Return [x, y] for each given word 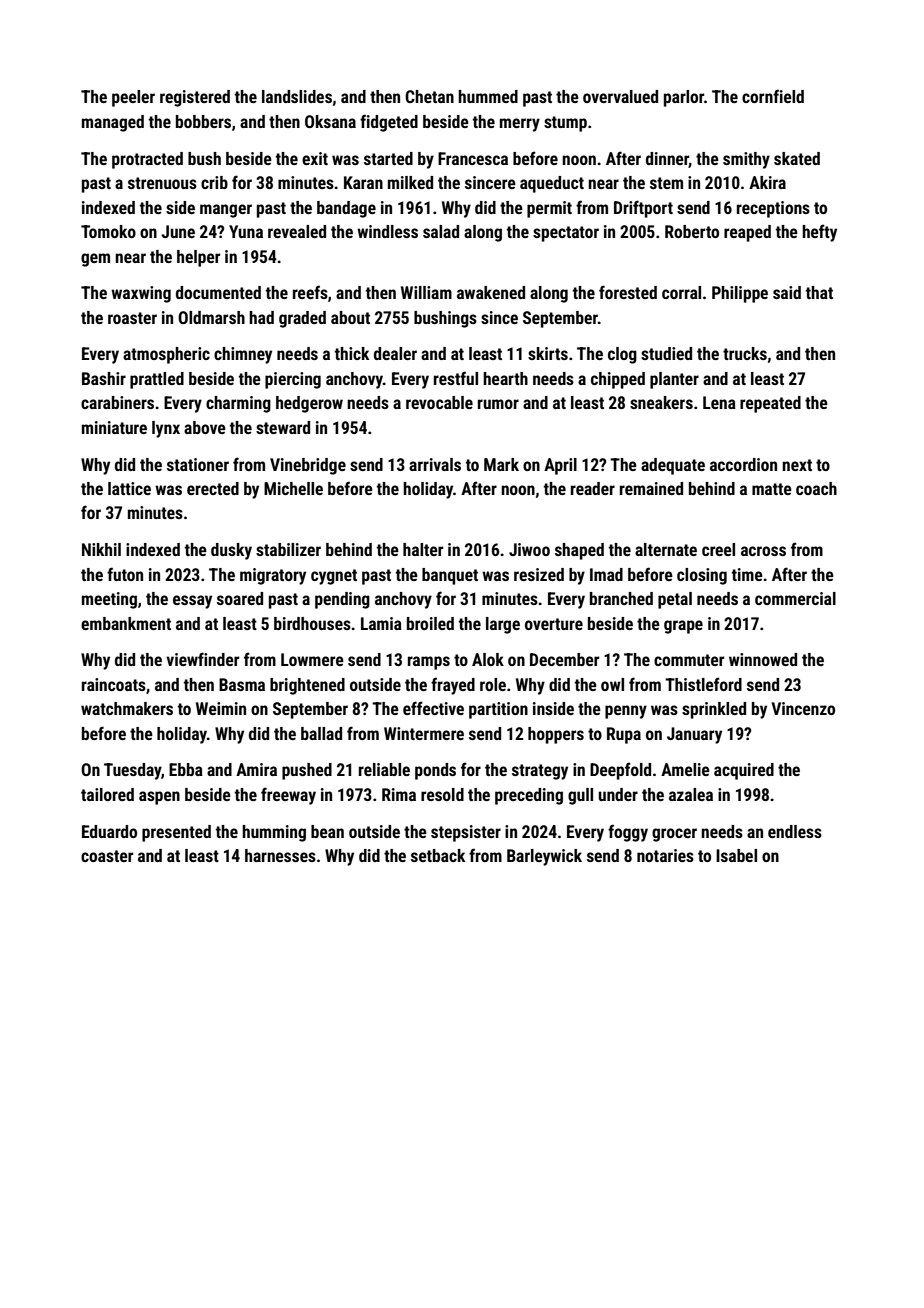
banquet [450, 576]
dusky [231, 551]
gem [95, 260]
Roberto [692, 231]
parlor [684, 98]
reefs [310, 292]
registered [195, 98]
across [763, 551]
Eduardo [109, 831]
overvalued [620, 96]
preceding [529, 796]
